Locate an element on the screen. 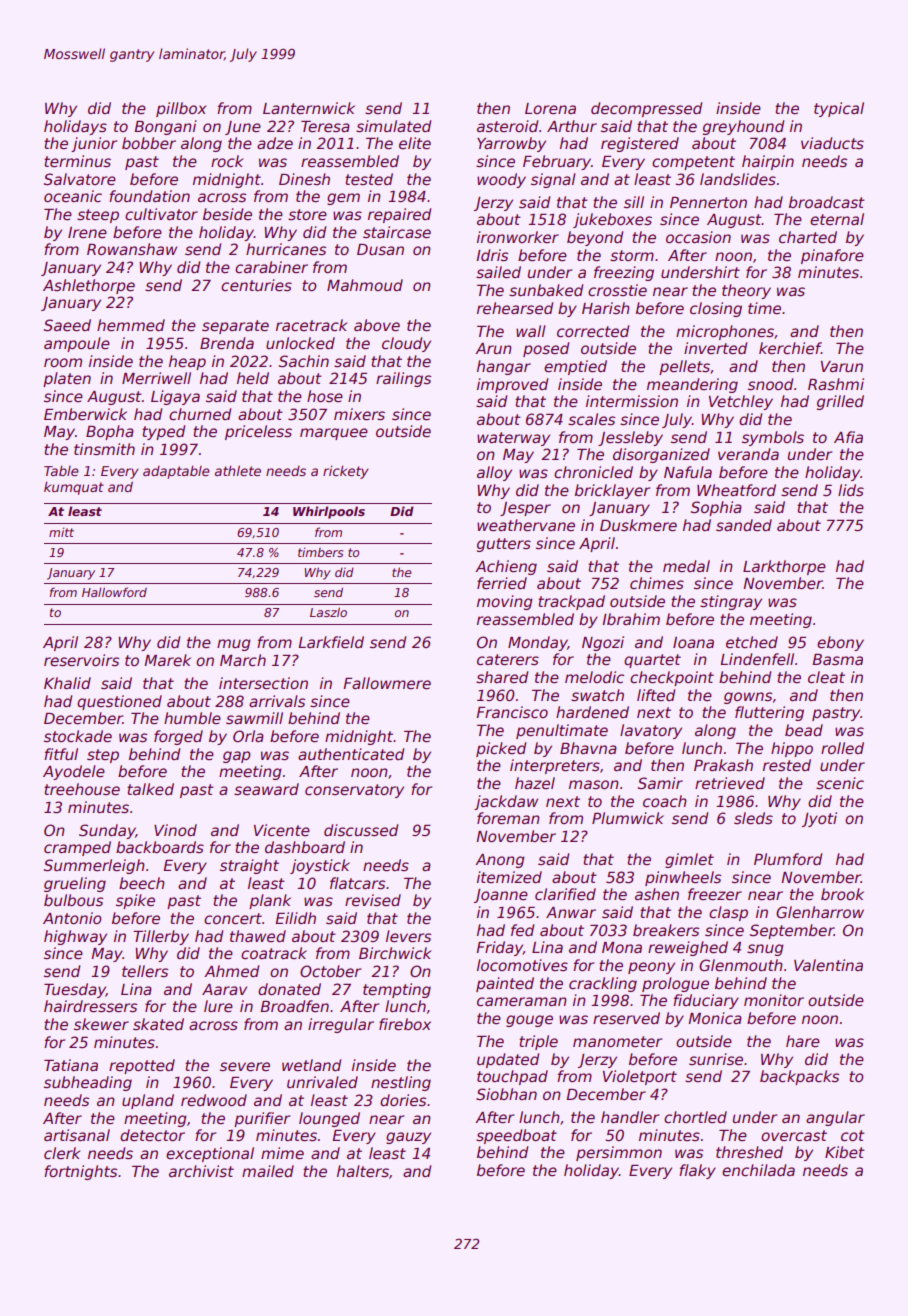 This screenshot has height=1316, width=908. sill is located at coordinates (634, 202).
